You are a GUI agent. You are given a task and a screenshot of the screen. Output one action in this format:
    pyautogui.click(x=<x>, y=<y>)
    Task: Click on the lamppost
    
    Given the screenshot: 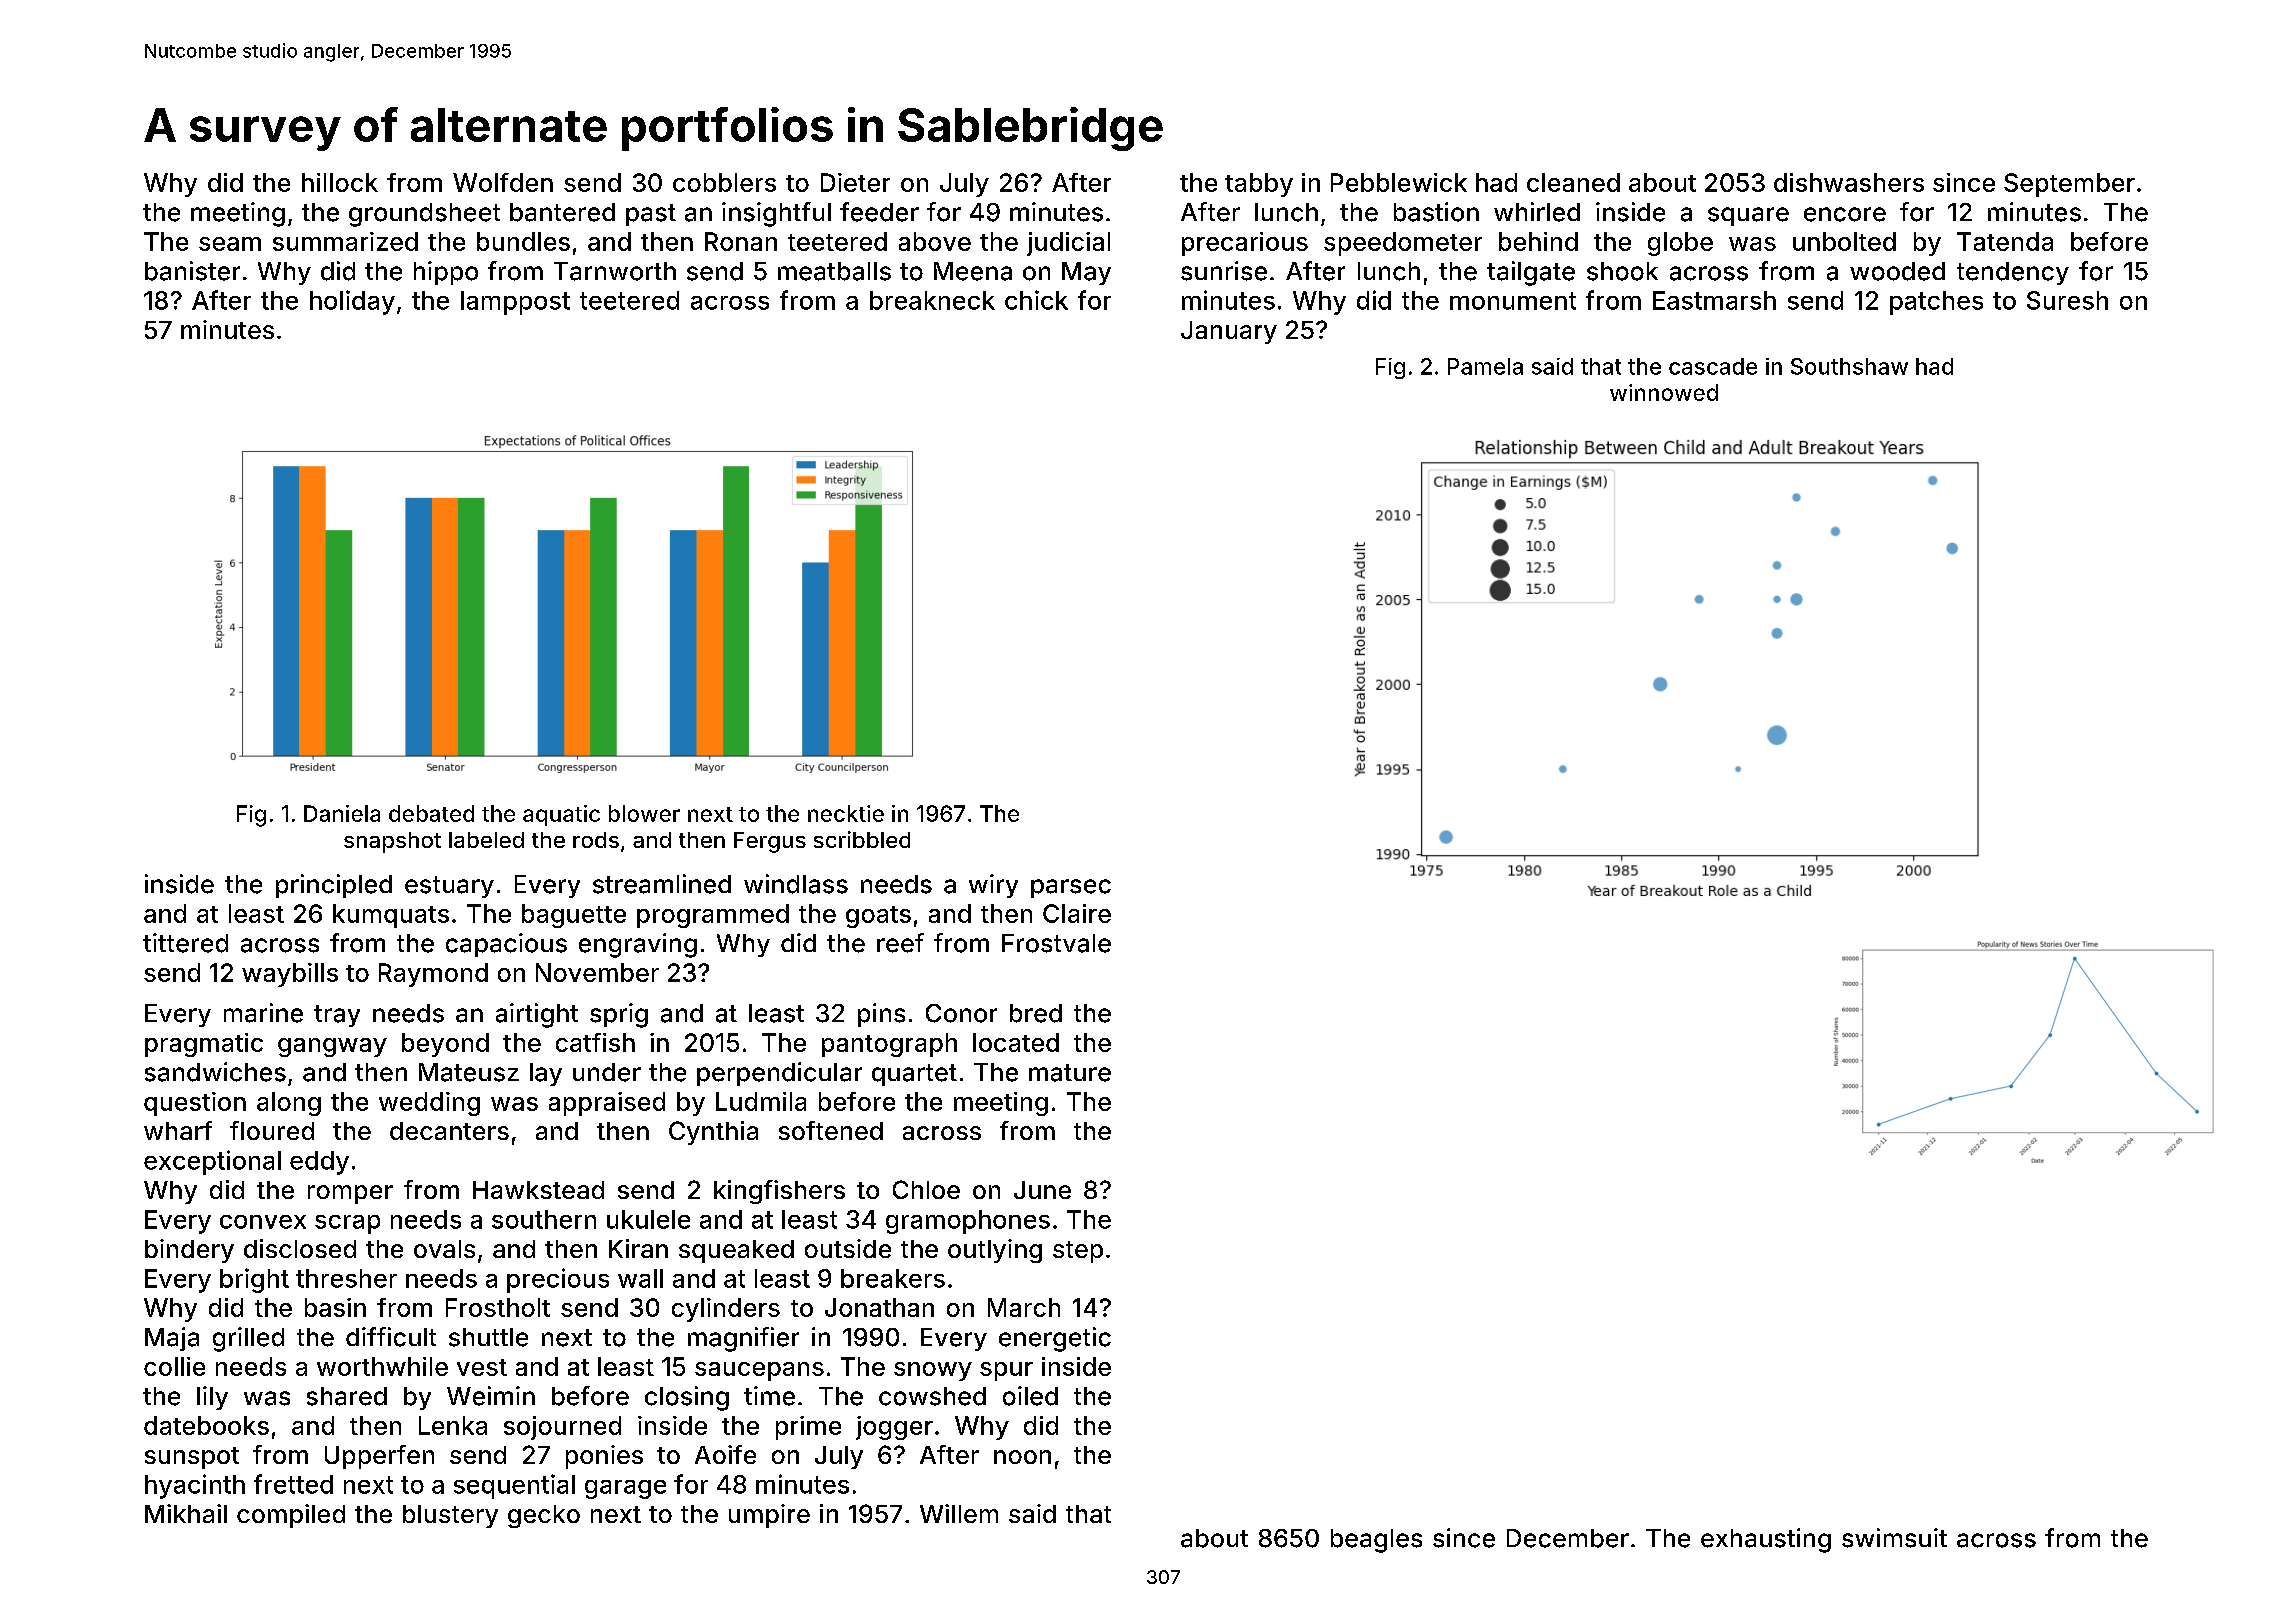 What is the action you would take?
    pyautogui.click(x=515, y=303)
